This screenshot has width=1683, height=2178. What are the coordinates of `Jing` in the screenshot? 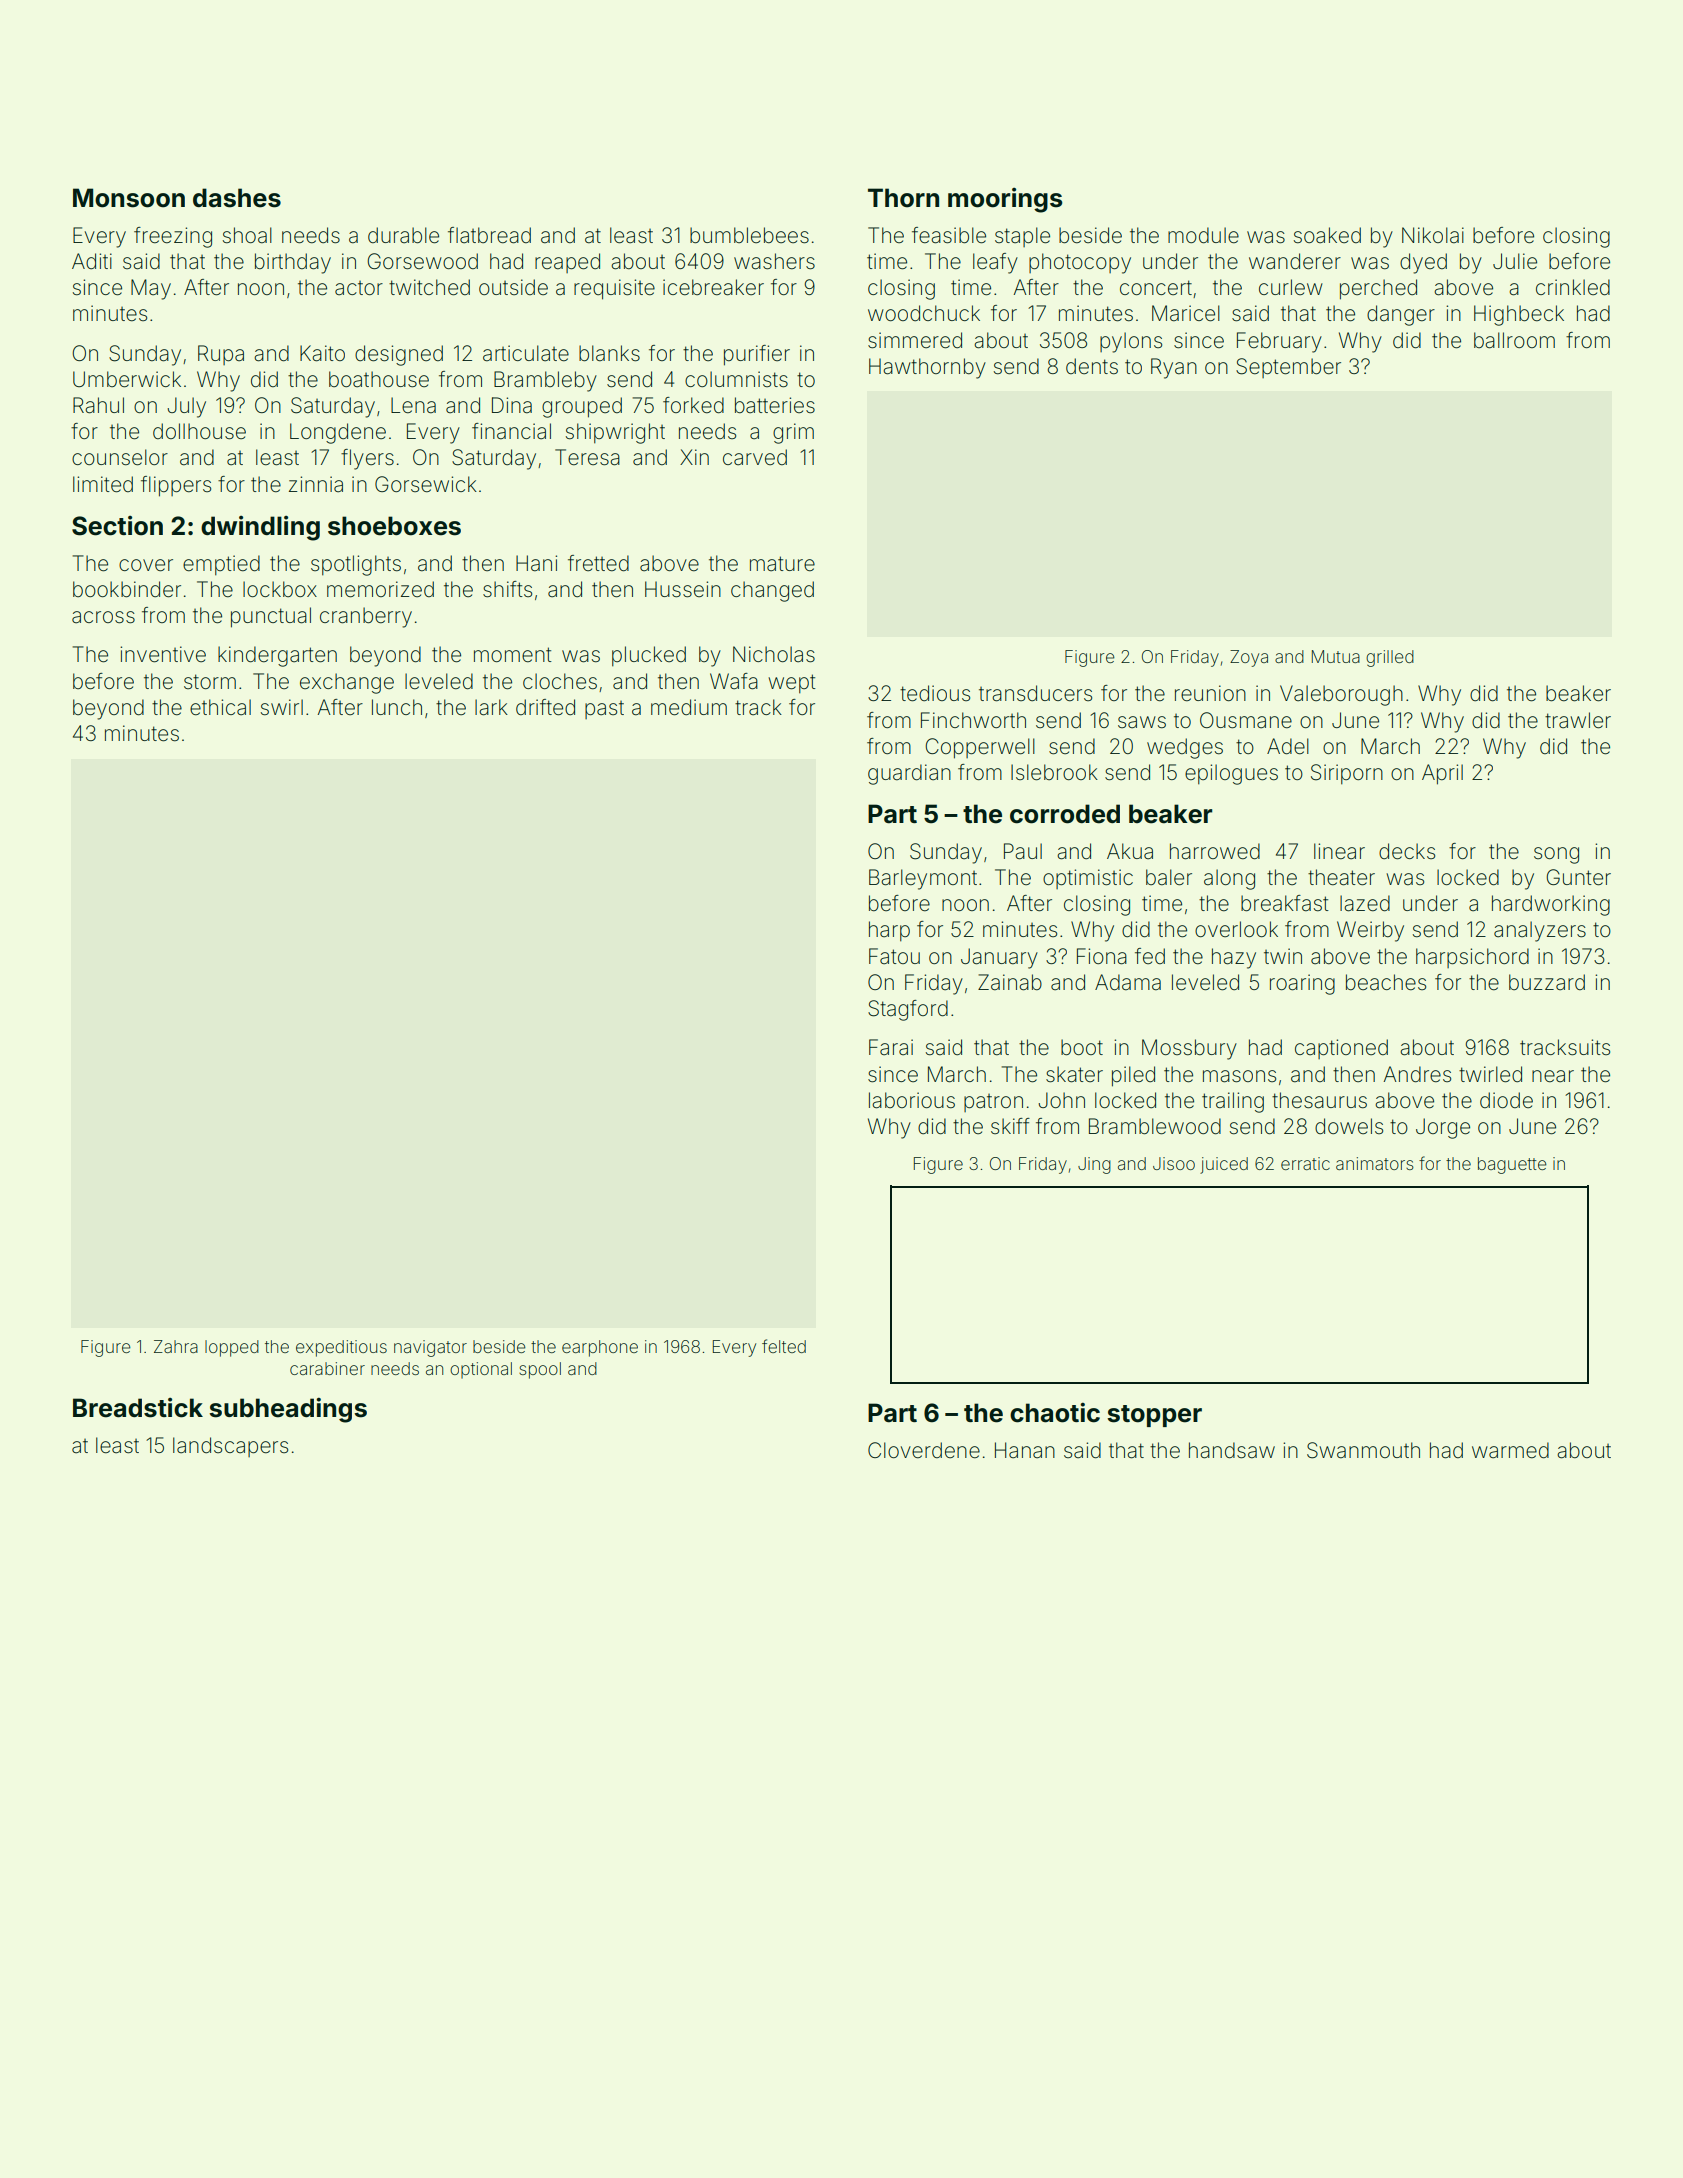 It's located at (1094, 1165).
